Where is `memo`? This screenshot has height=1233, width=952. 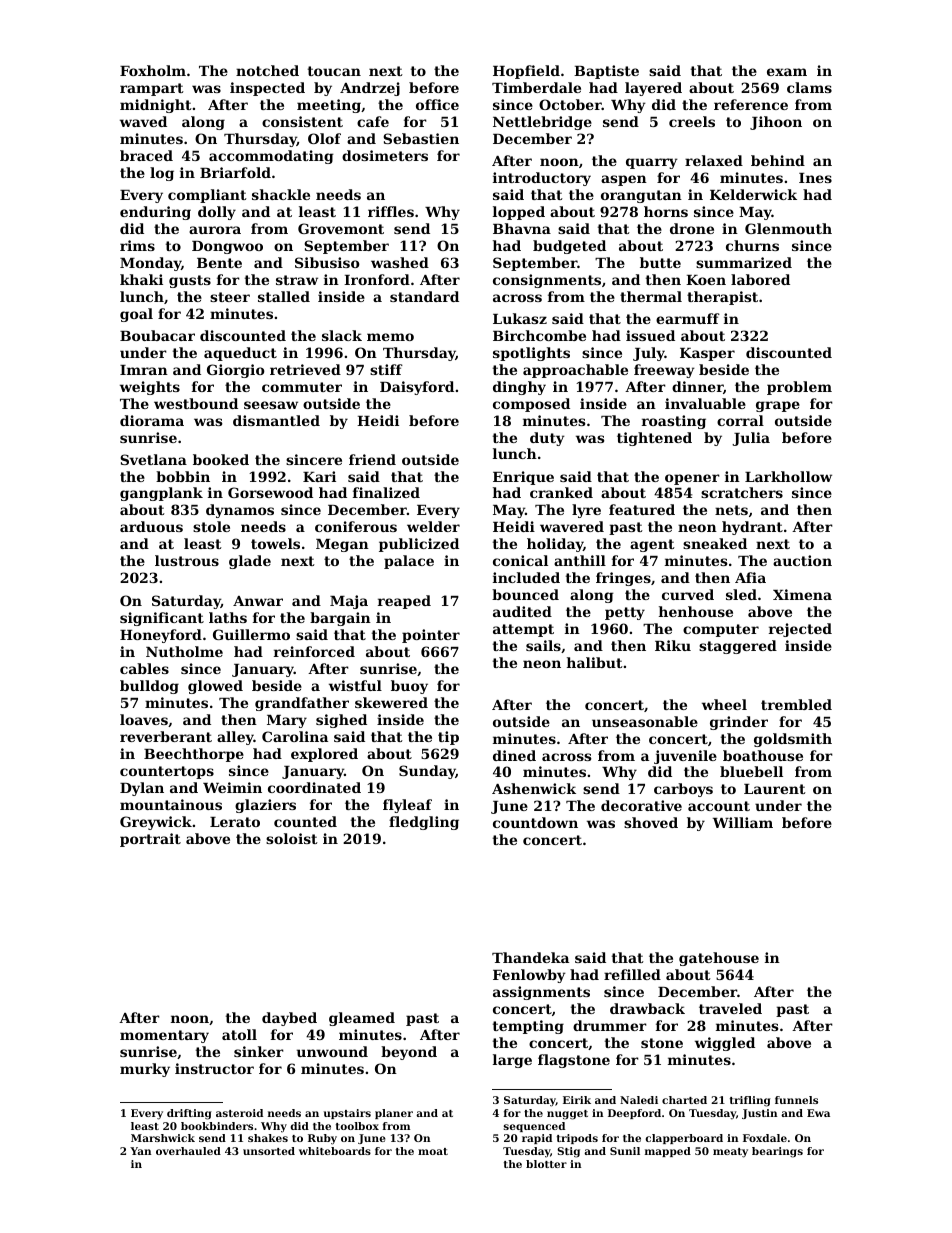 memo is located at coordinates (390, 337).
